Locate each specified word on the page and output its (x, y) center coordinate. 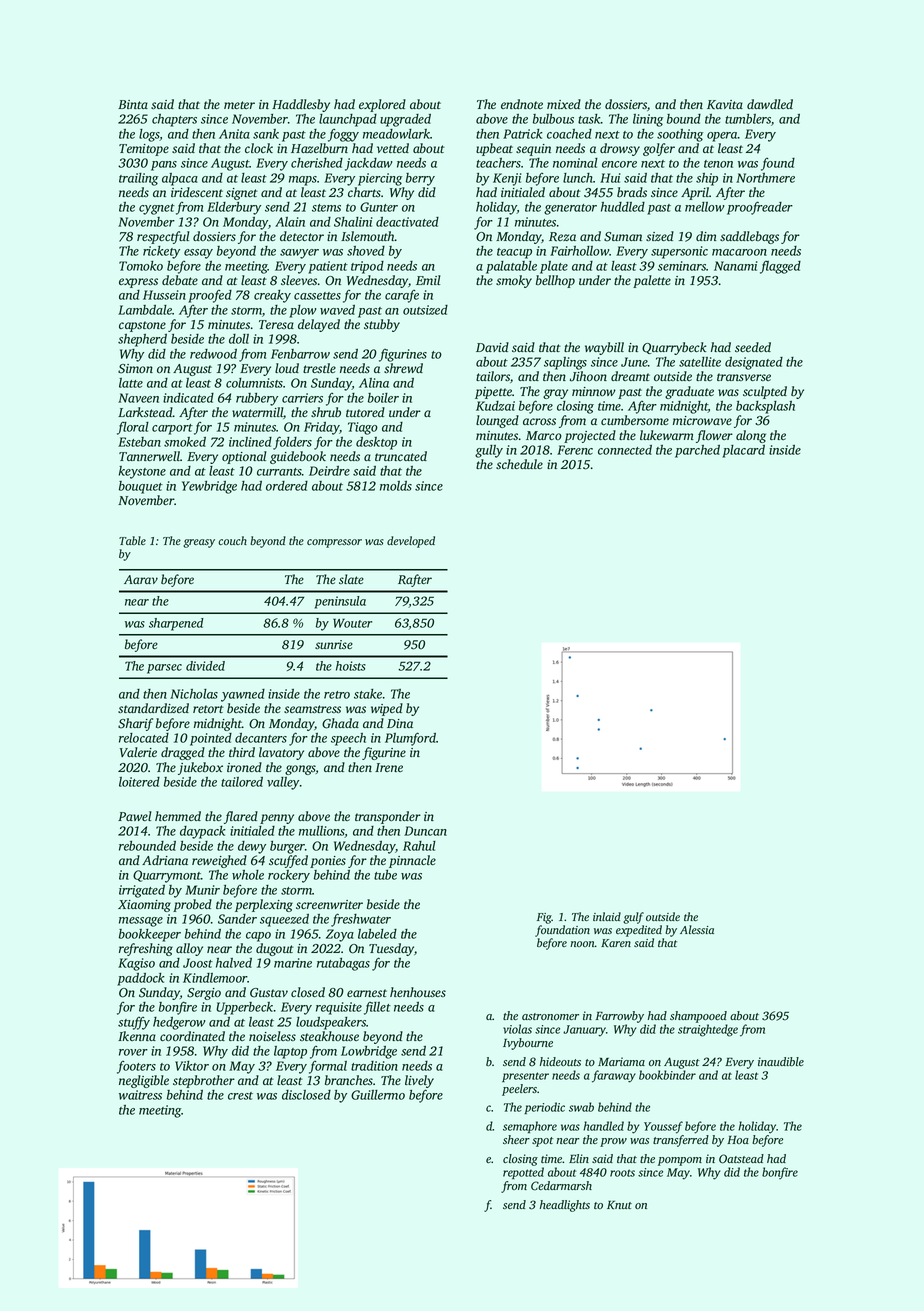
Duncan (425, 831)
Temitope (144, 150)
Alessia (697, 929)
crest (240, 1096)
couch (232, 540)
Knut (619, 1205)
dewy (252, 847)
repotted (523, 1173)
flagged (780, 267)
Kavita (725, 104)
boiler (383, 398)
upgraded (405, 120)
